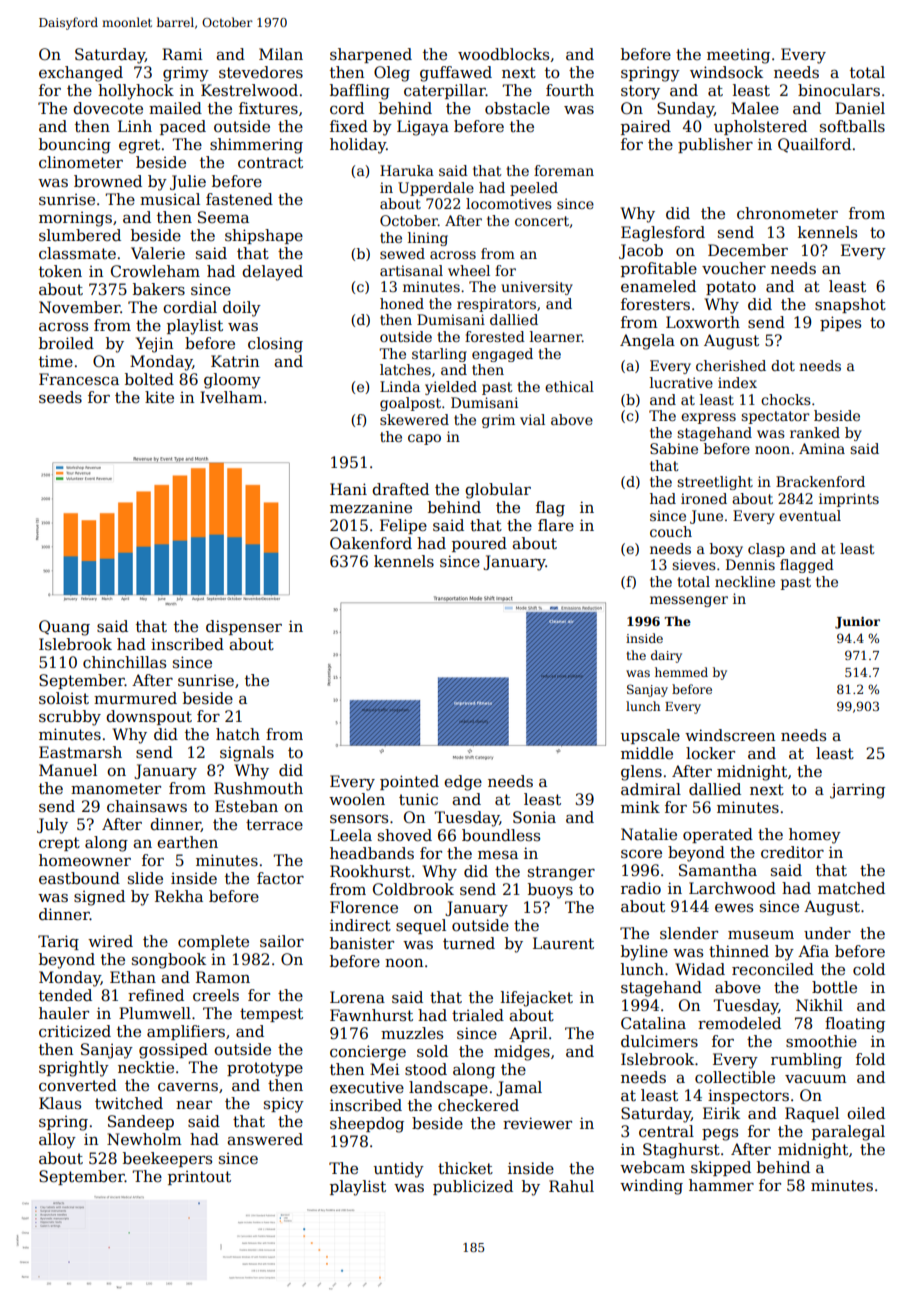 This document has height=1308, width=924. Describe the element at coordinates (755, 108) in the document. I see `Malee` at that location.
